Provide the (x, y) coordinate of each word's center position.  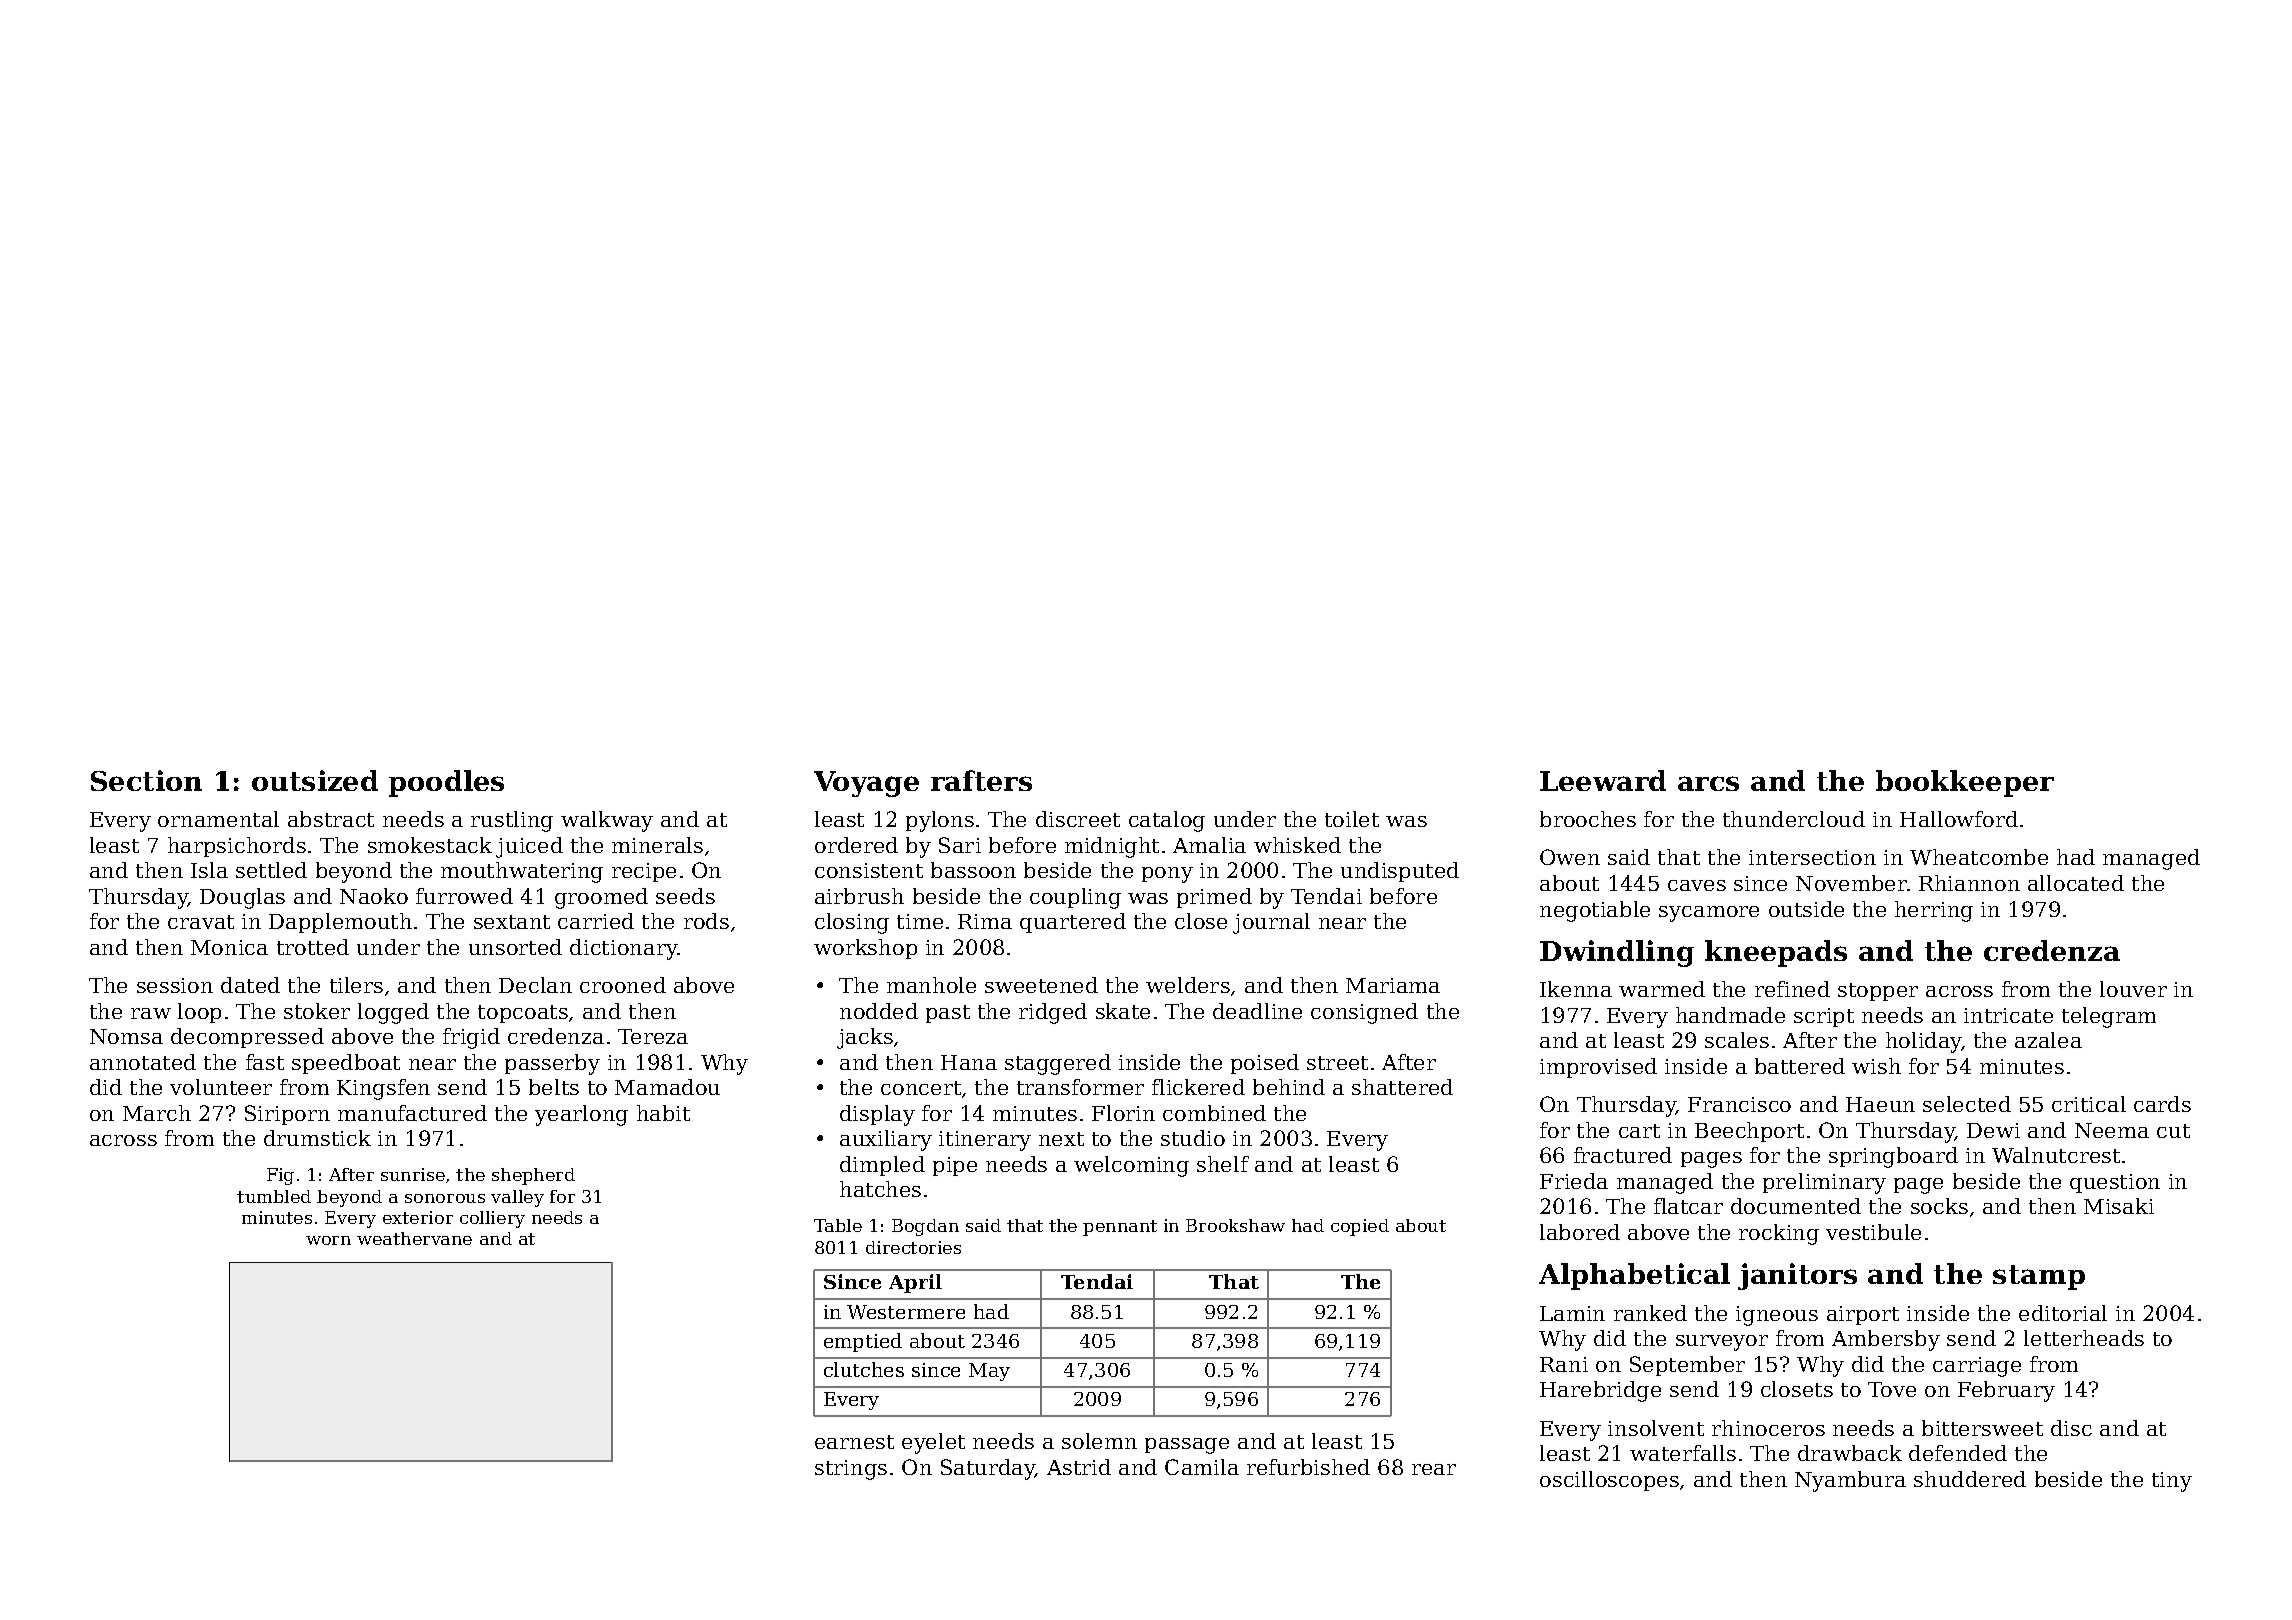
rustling (512, 821)
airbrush (859, 896)
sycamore (1709, 914)
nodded (879, 1011)
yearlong (581, 1115)
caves (1697, 885)
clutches (864, 1369)
